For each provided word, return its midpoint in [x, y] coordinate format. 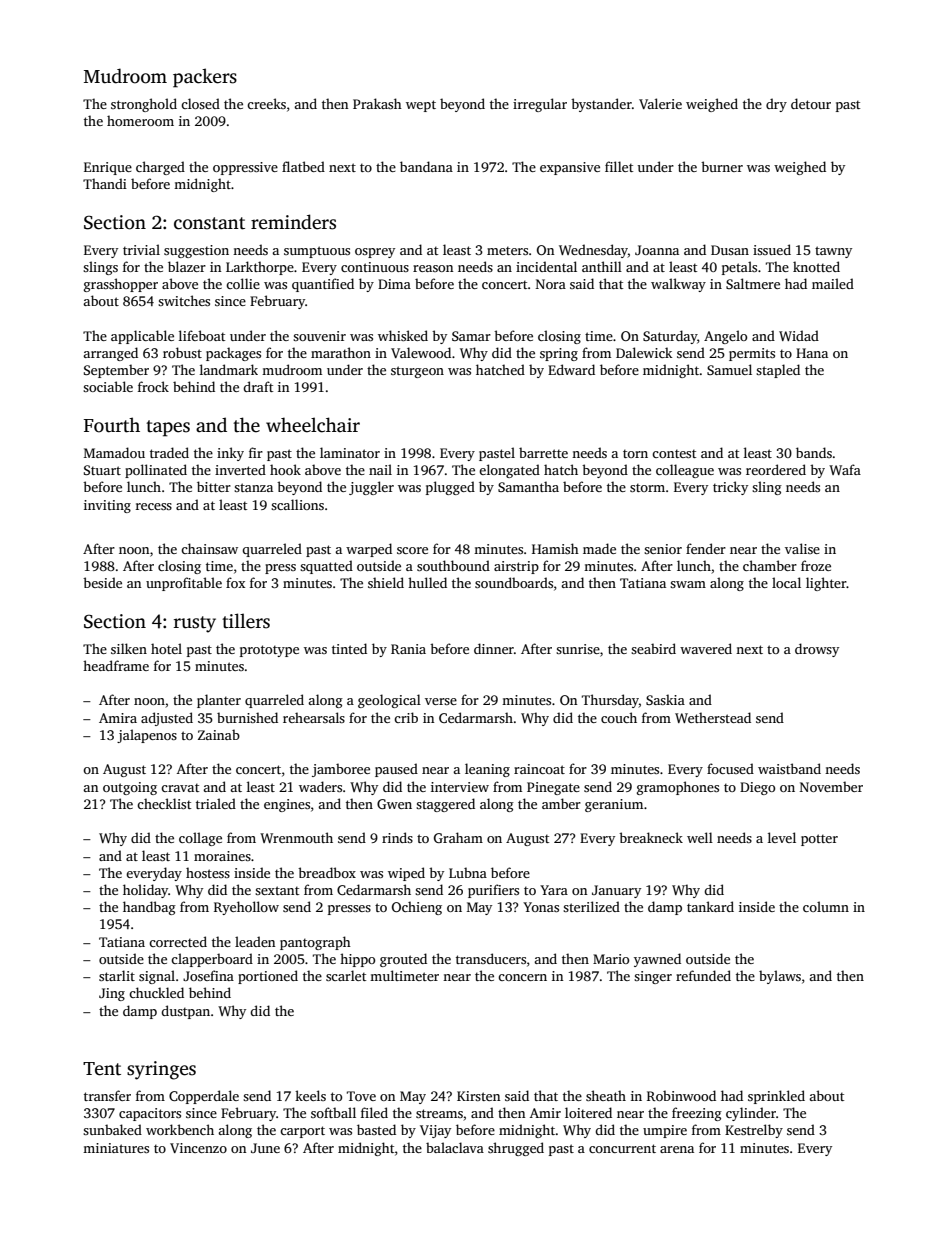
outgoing [130, 788]
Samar [471, 336]
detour [811, 103]
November [831, 786]
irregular [540, 105]
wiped [406, 874]
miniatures [116, 1148]
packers [205, 78]
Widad [799, 335]
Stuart [102, 470]
